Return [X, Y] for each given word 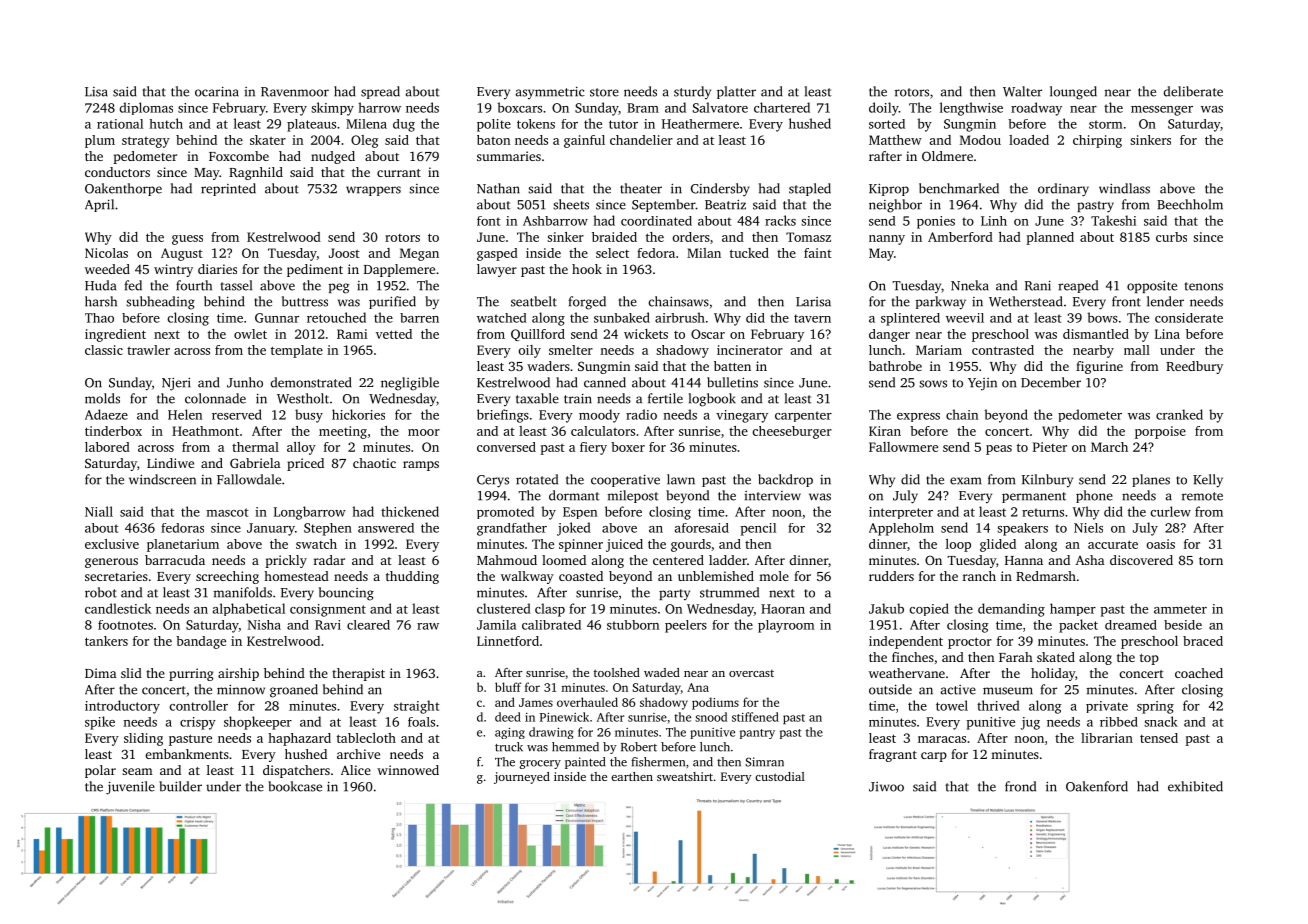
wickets [646, 334]
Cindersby [720, 190]
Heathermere [700, 124]
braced [1203, 641]
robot [101, 592]
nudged [333, 157]
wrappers [373, 191]
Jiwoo [886, 787]
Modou [980, 140]
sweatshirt [685, 776]
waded [662, 672]
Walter [1022, 91]
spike [100, 723]
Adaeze [106, 414]
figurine [1099, 367]
